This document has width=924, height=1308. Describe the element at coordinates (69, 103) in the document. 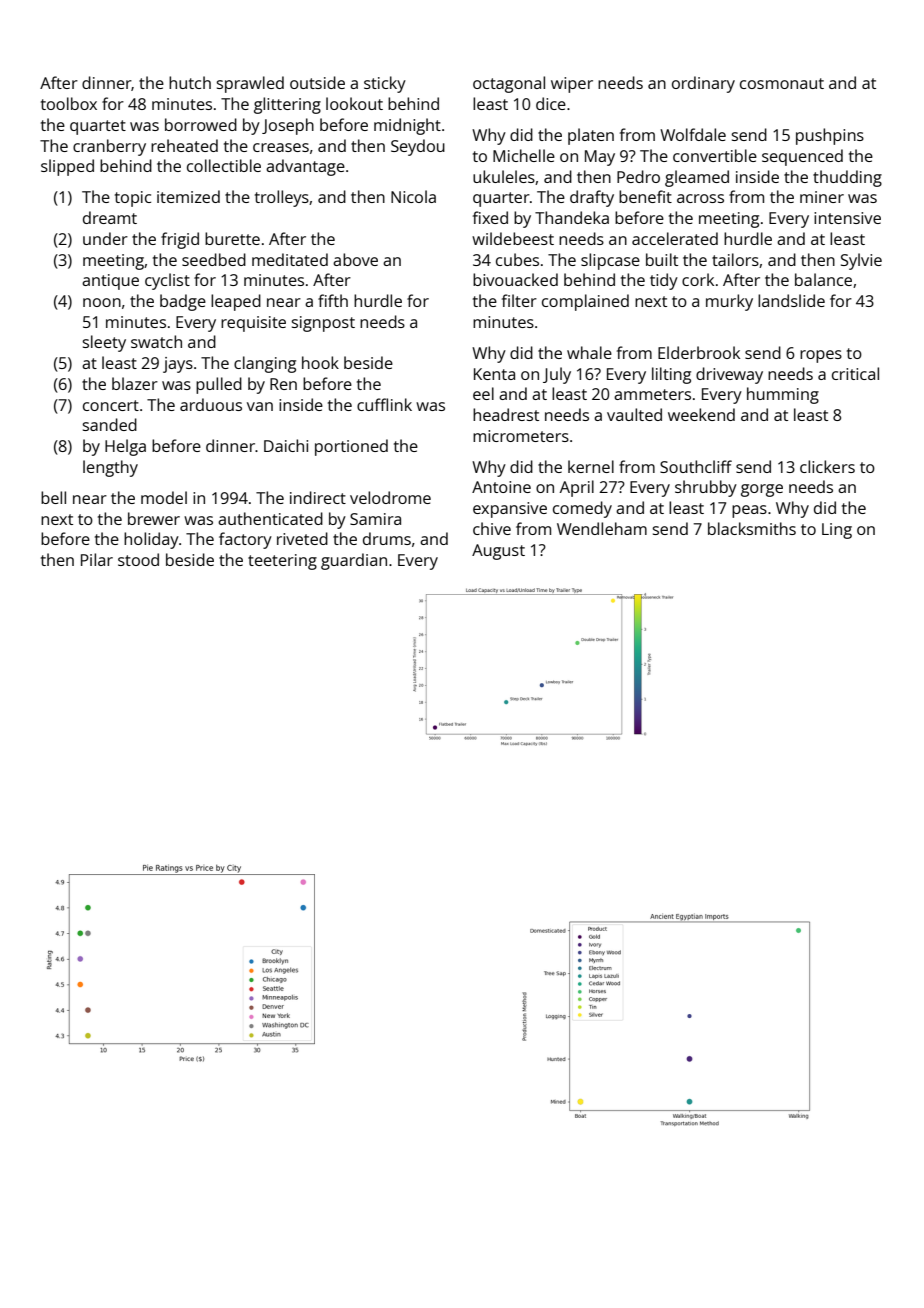

I see `toolbox` at that location.
